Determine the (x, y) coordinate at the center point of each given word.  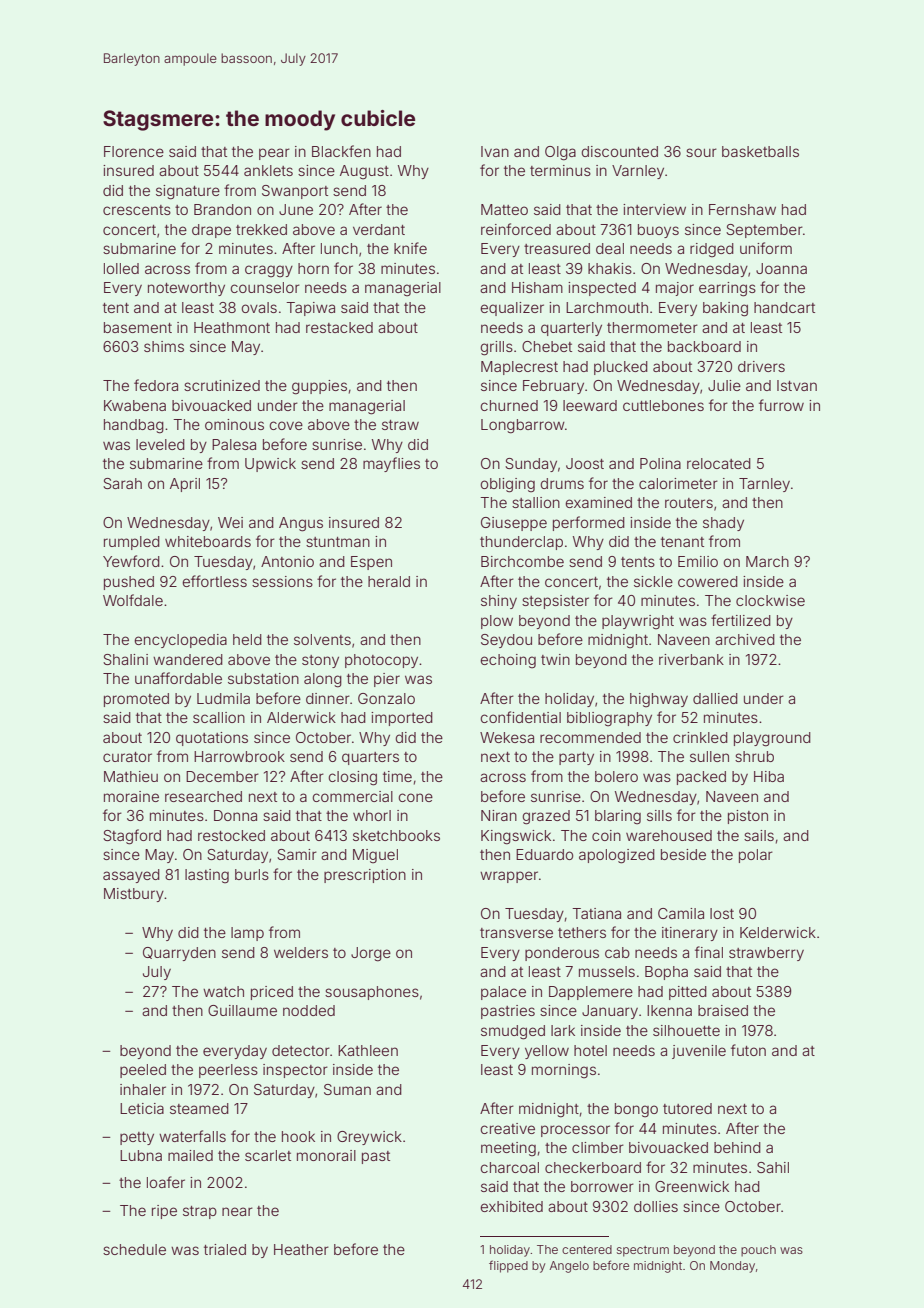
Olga (560, 153)
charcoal (509, 1167)
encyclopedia (180, 641)
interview (654, 209)
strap (200, 1212)
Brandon (222, 209)
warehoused (669, 835)
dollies (656, 1206)
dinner (328, 698)
